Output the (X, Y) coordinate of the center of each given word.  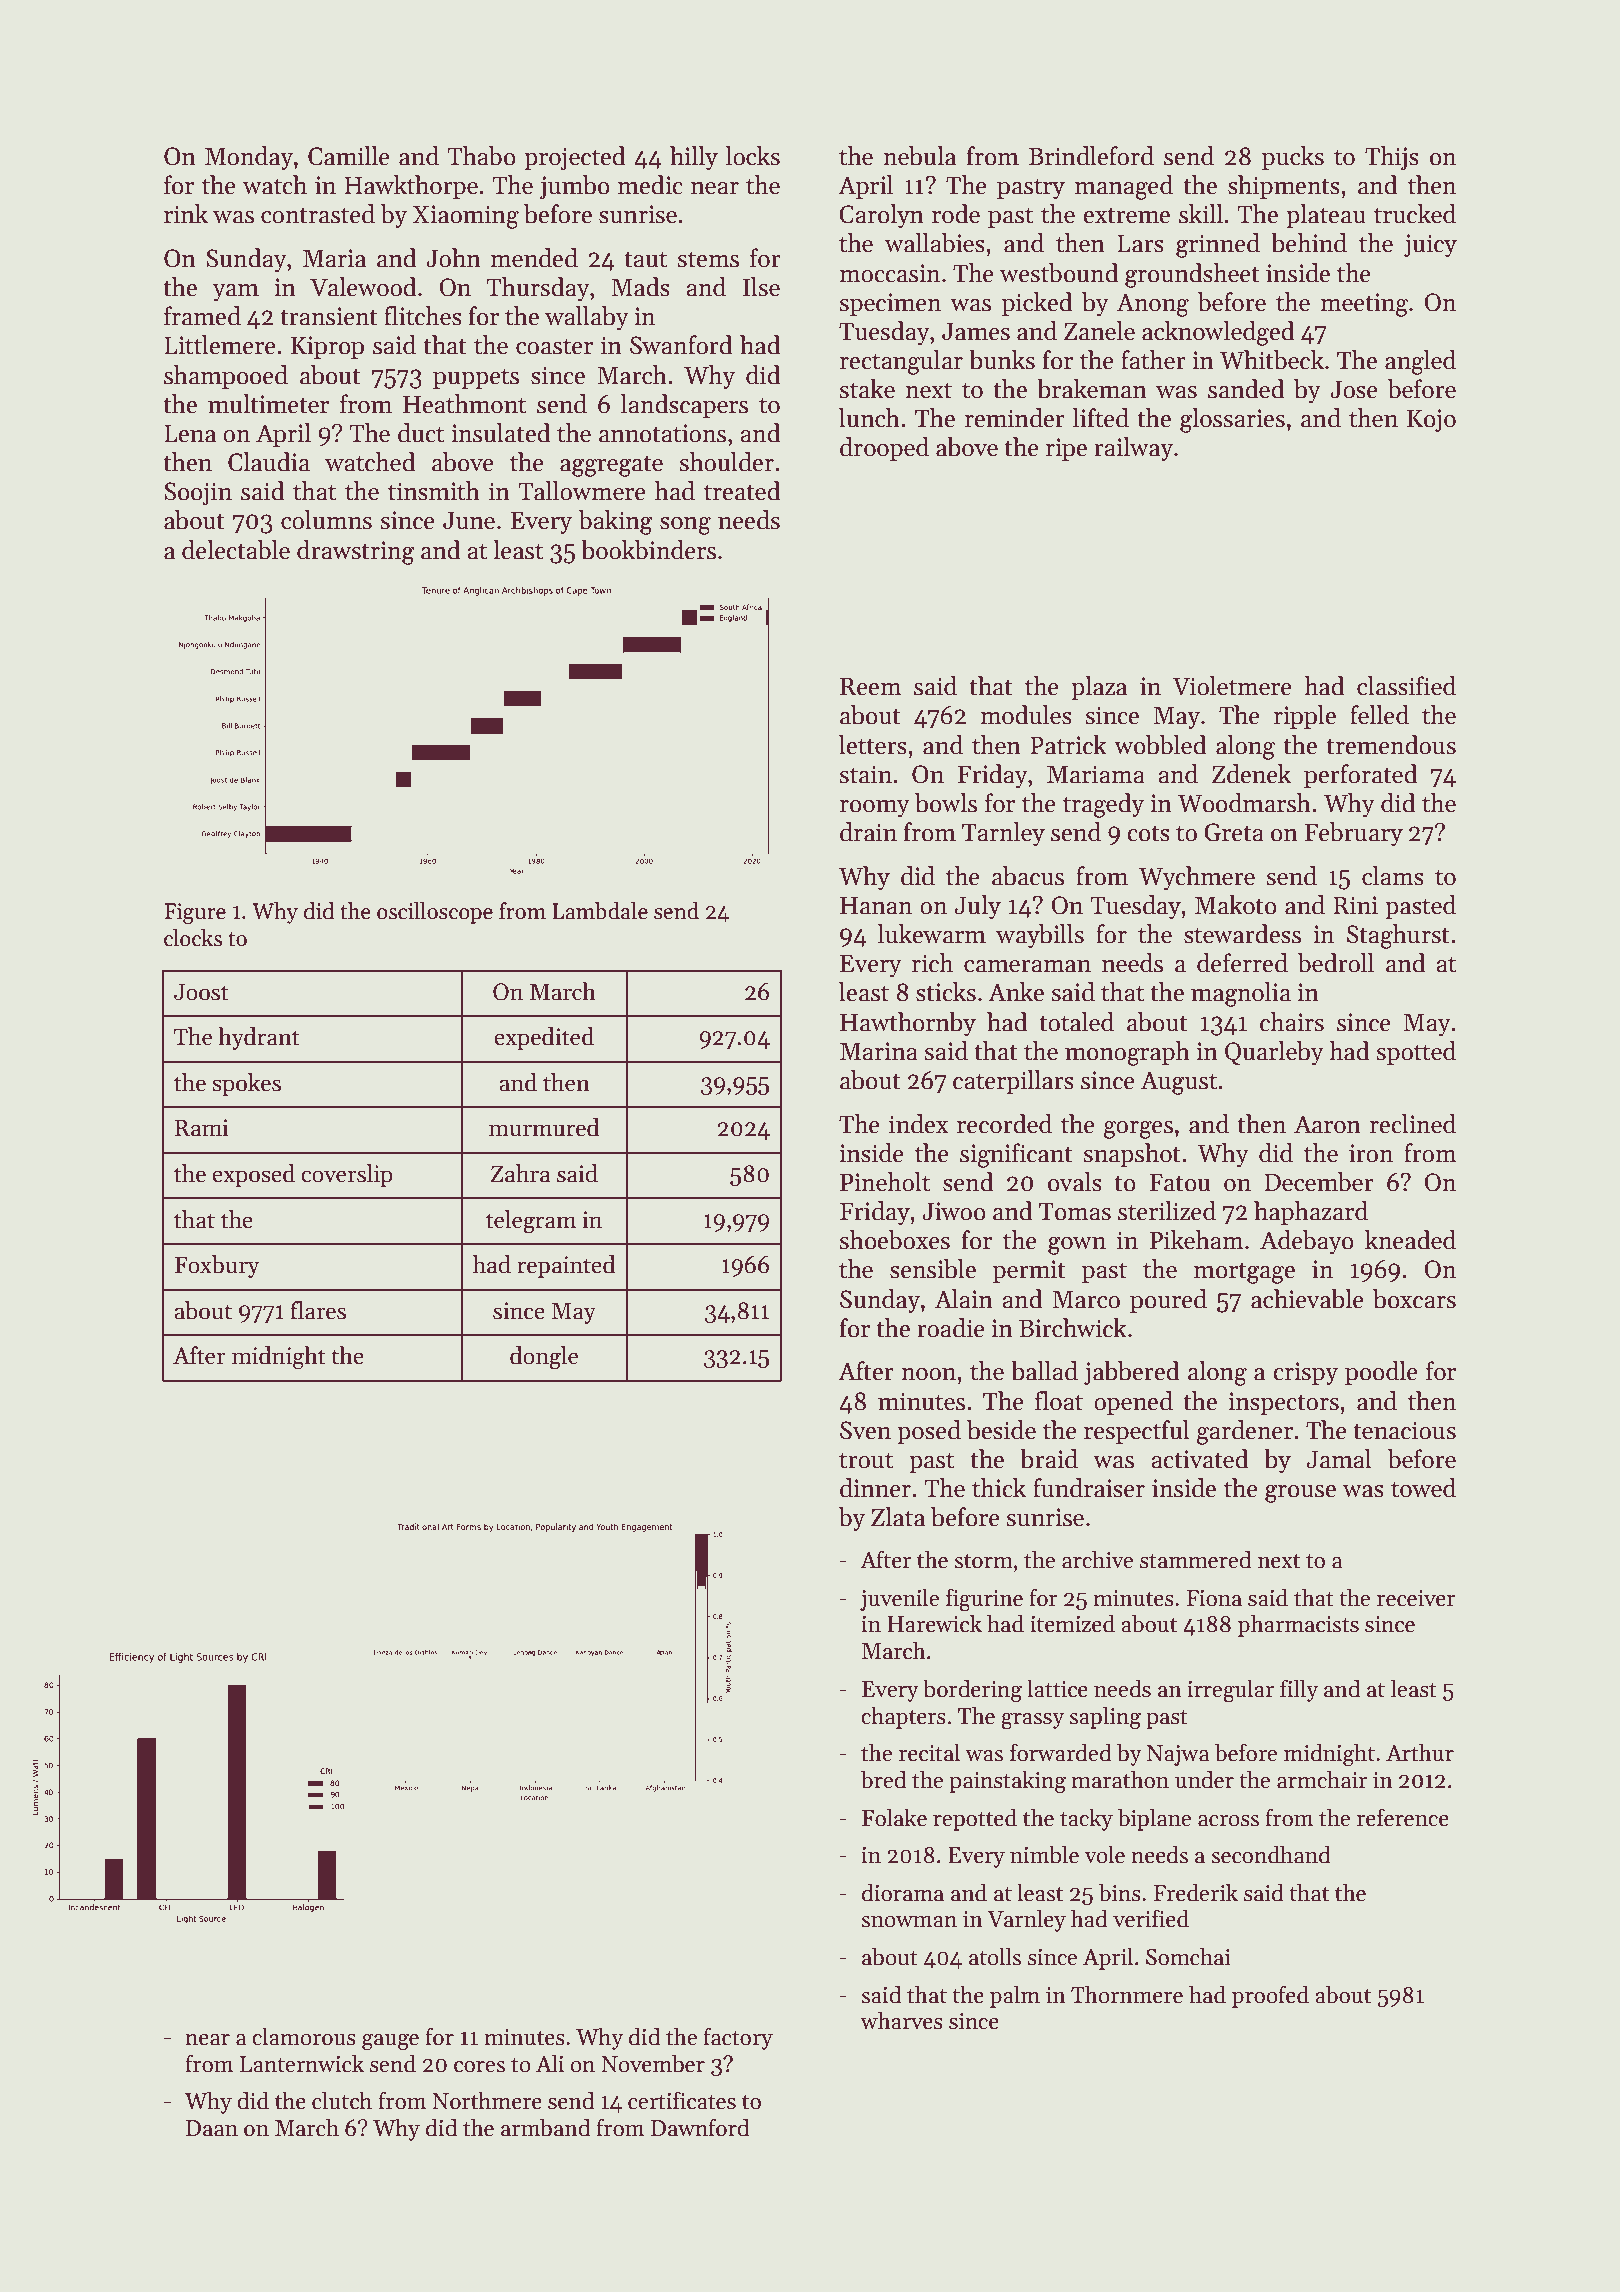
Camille (349, 156)
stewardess (1242, 934)
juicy (1430, 245)
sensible (933, 1269)
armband (545, 2127)
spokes (246, 1084)
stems (708, 259)
